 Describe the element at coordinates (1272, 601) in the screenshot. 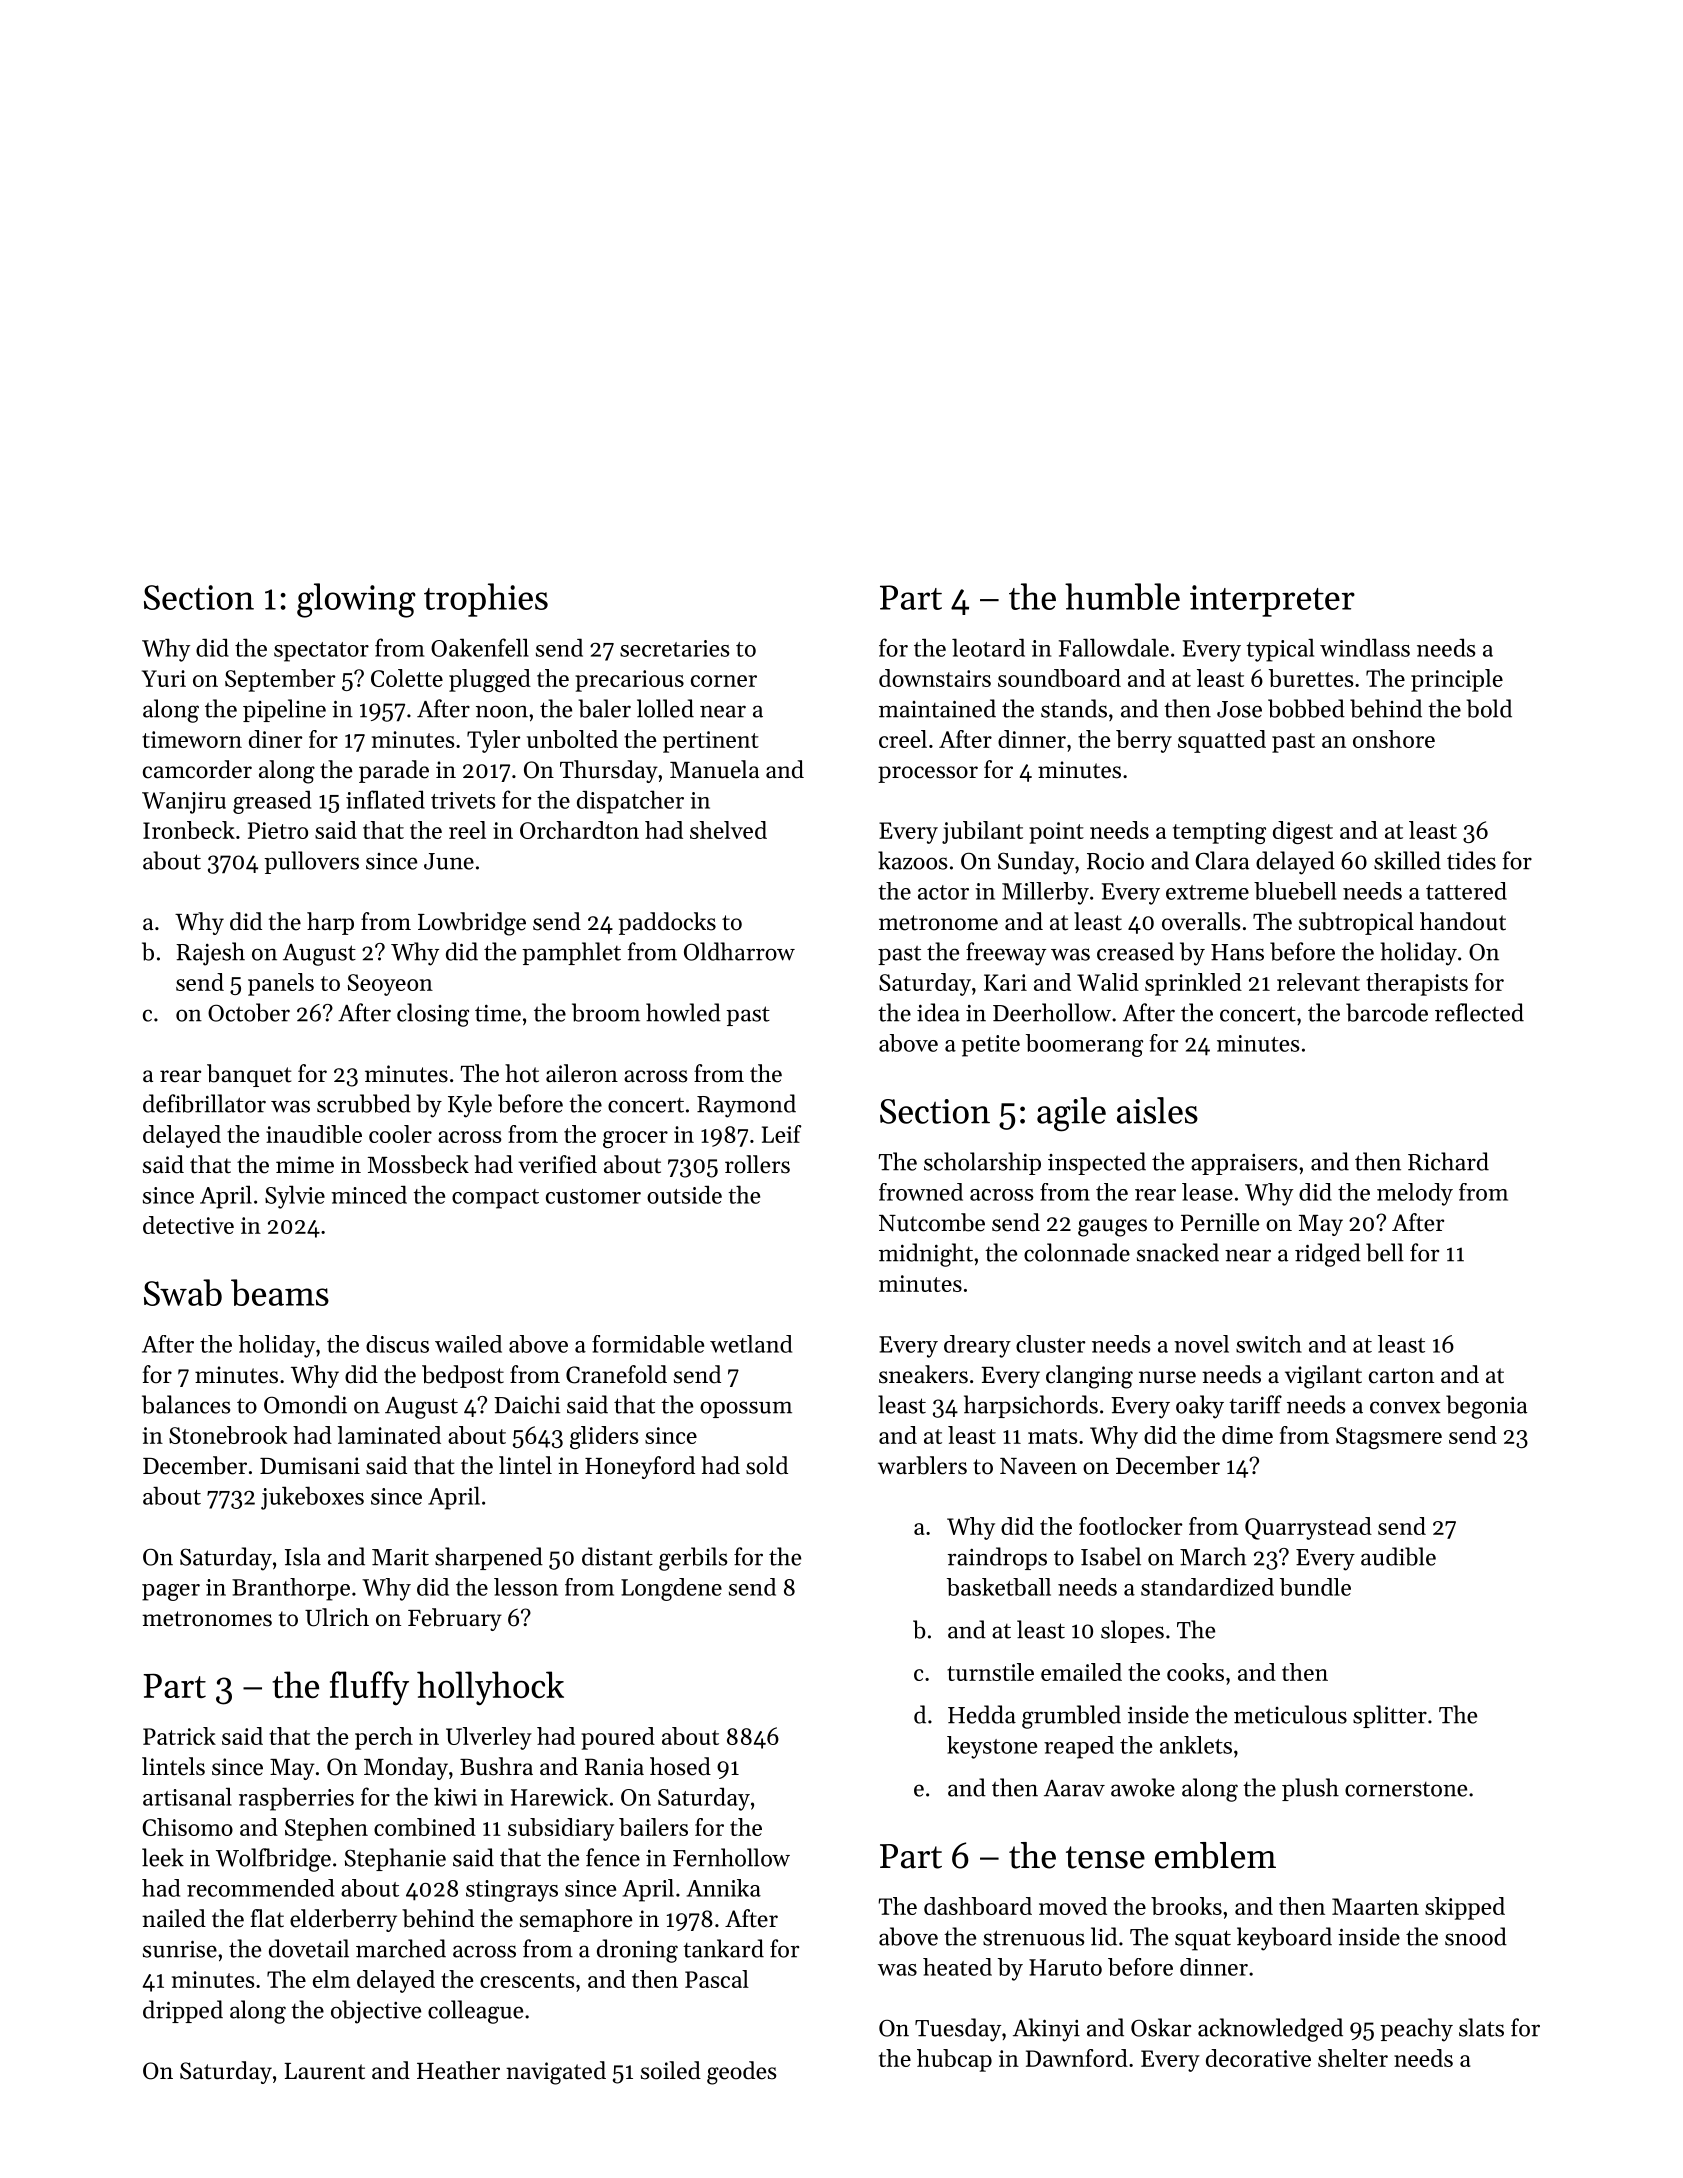

I see `interpreter` at that location.
